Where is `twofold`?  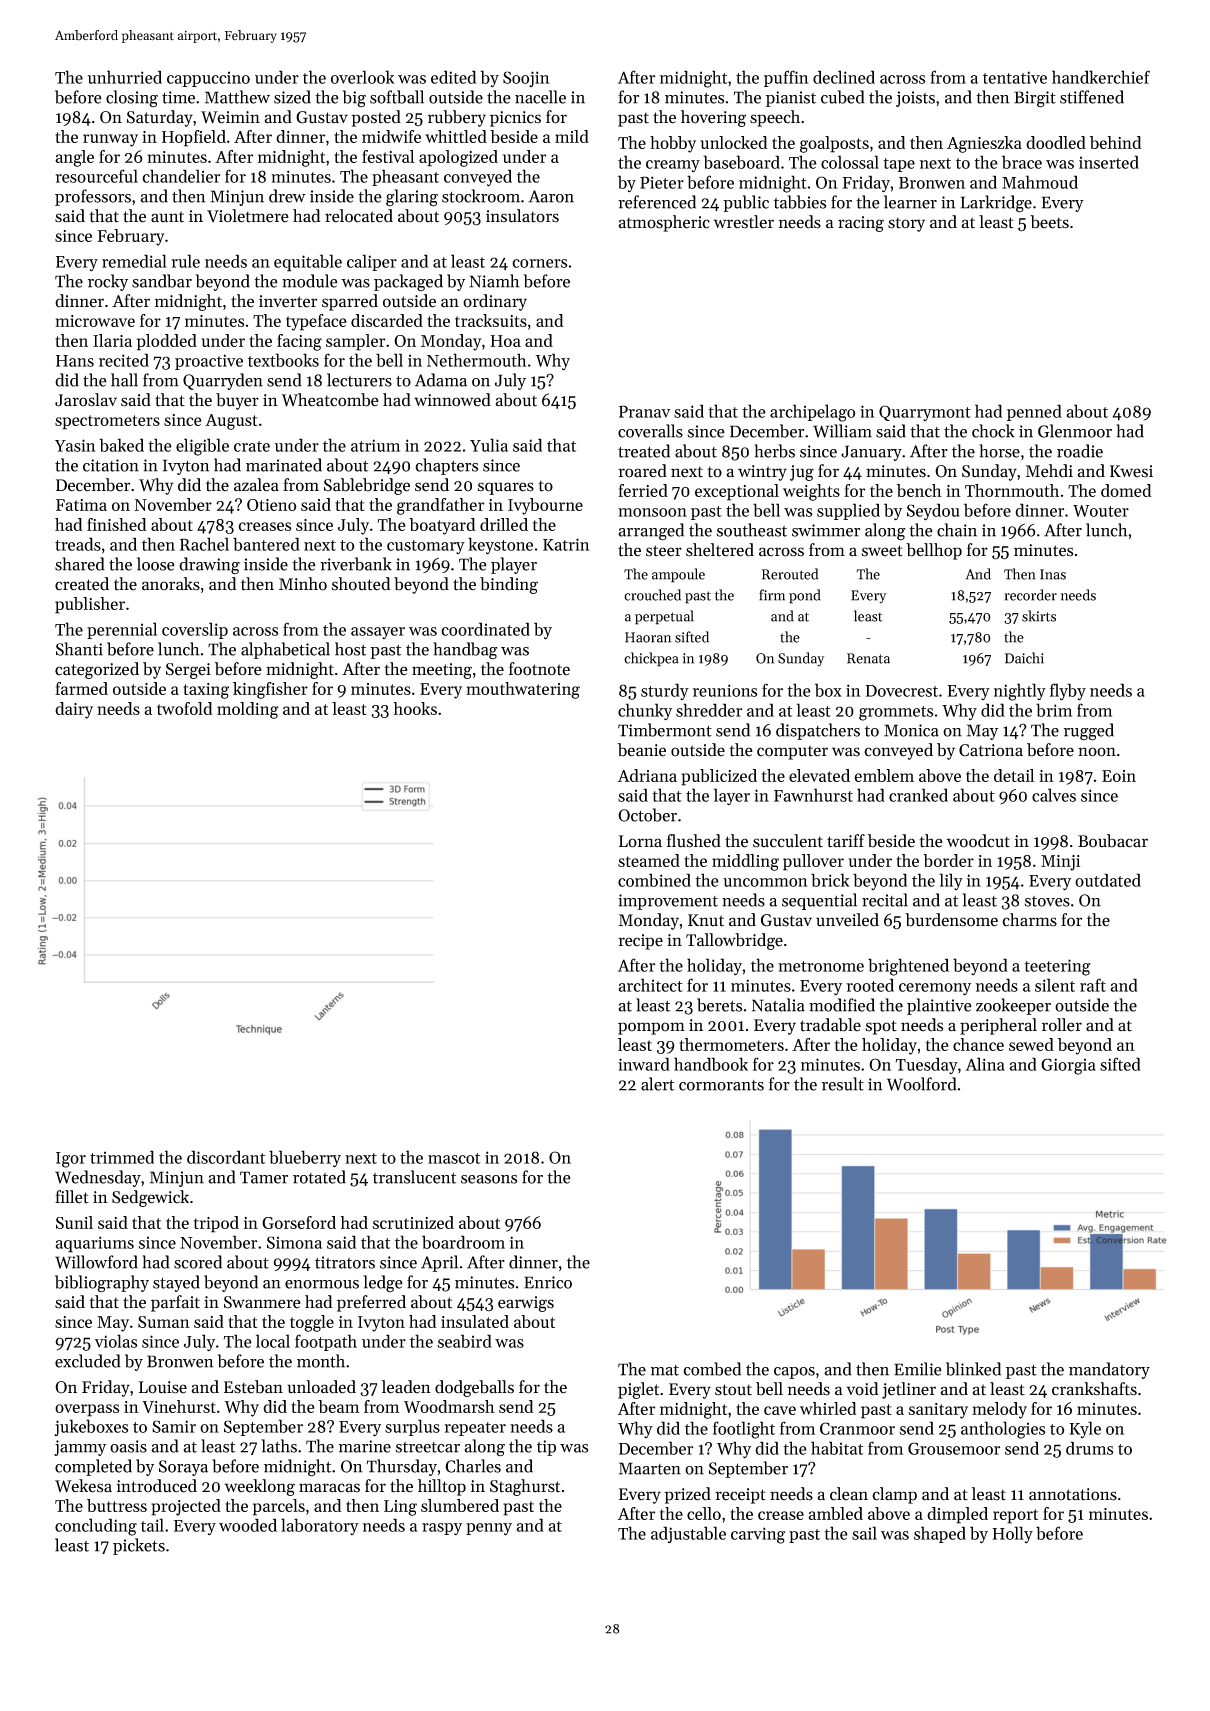
twofold is located at coordinates (184, 708).
